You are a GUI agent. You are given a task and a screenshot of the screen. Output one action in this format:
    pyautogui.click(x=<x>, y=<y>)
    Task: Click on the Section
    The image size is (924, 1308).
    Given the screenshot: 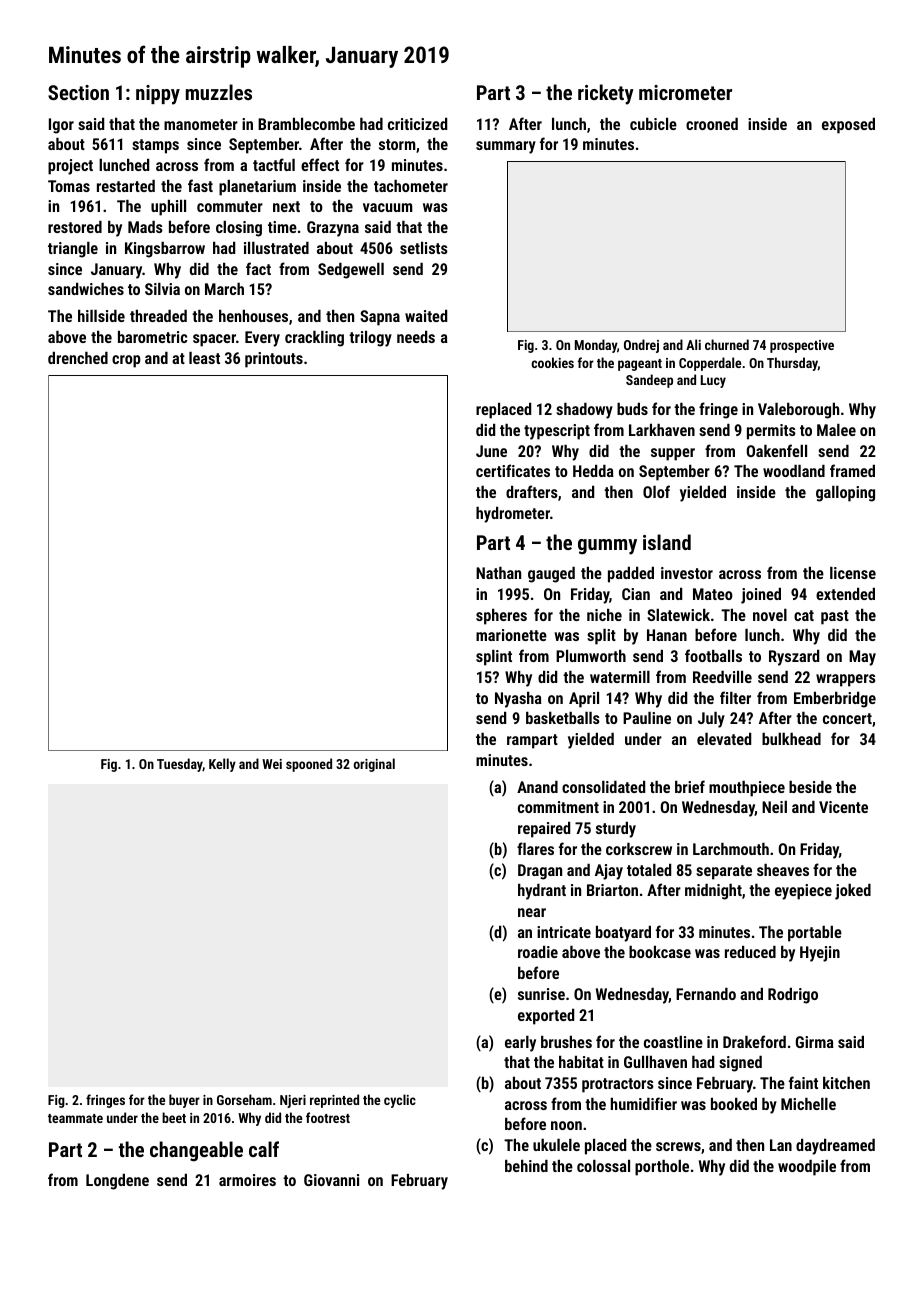 What is the action you would take?
    pyautogui.click(x=78, y=92)
